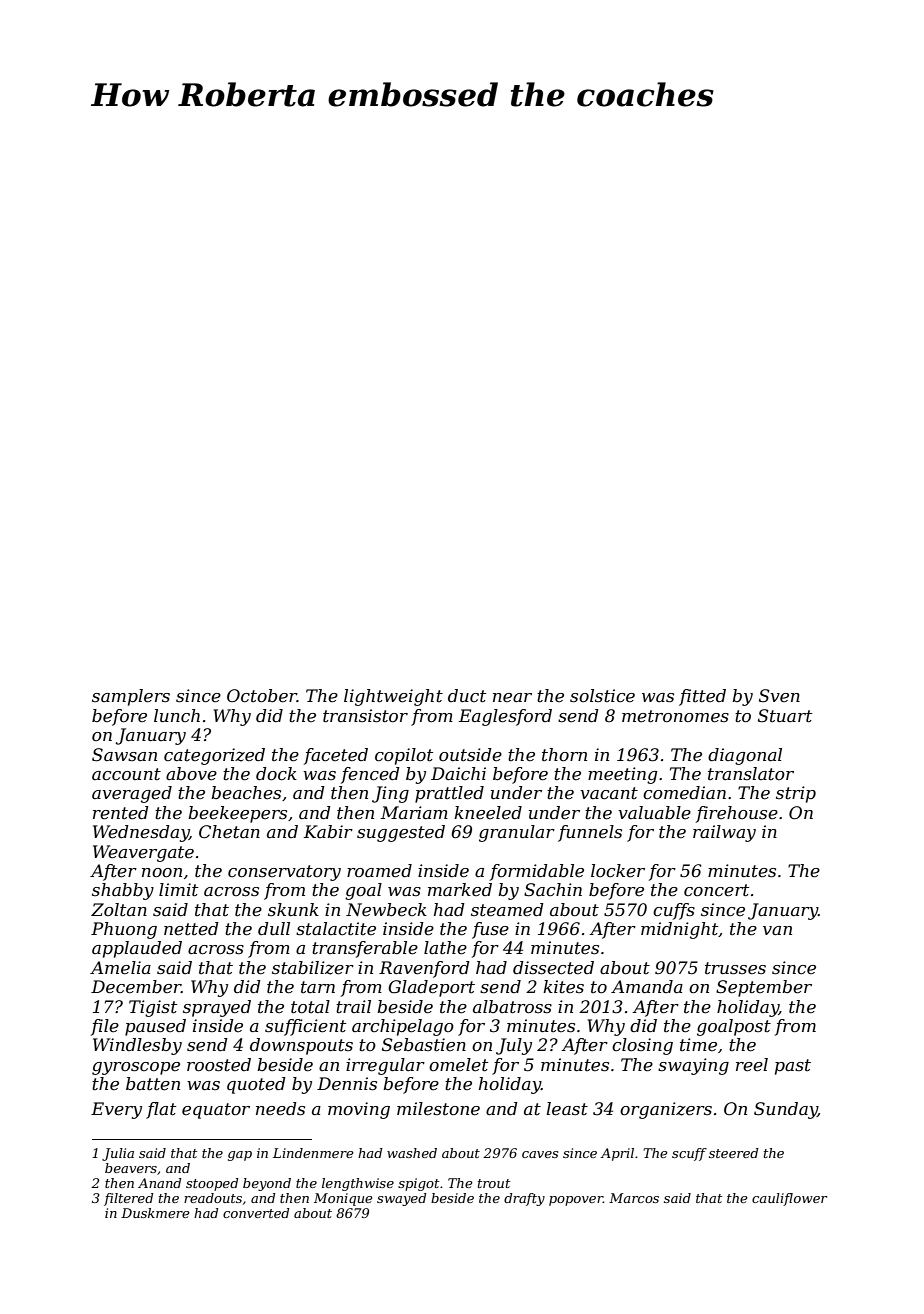  What do you see at coordinates (240, 1156) in the document?
I see `gap` at bounding box center [240, 1156].
